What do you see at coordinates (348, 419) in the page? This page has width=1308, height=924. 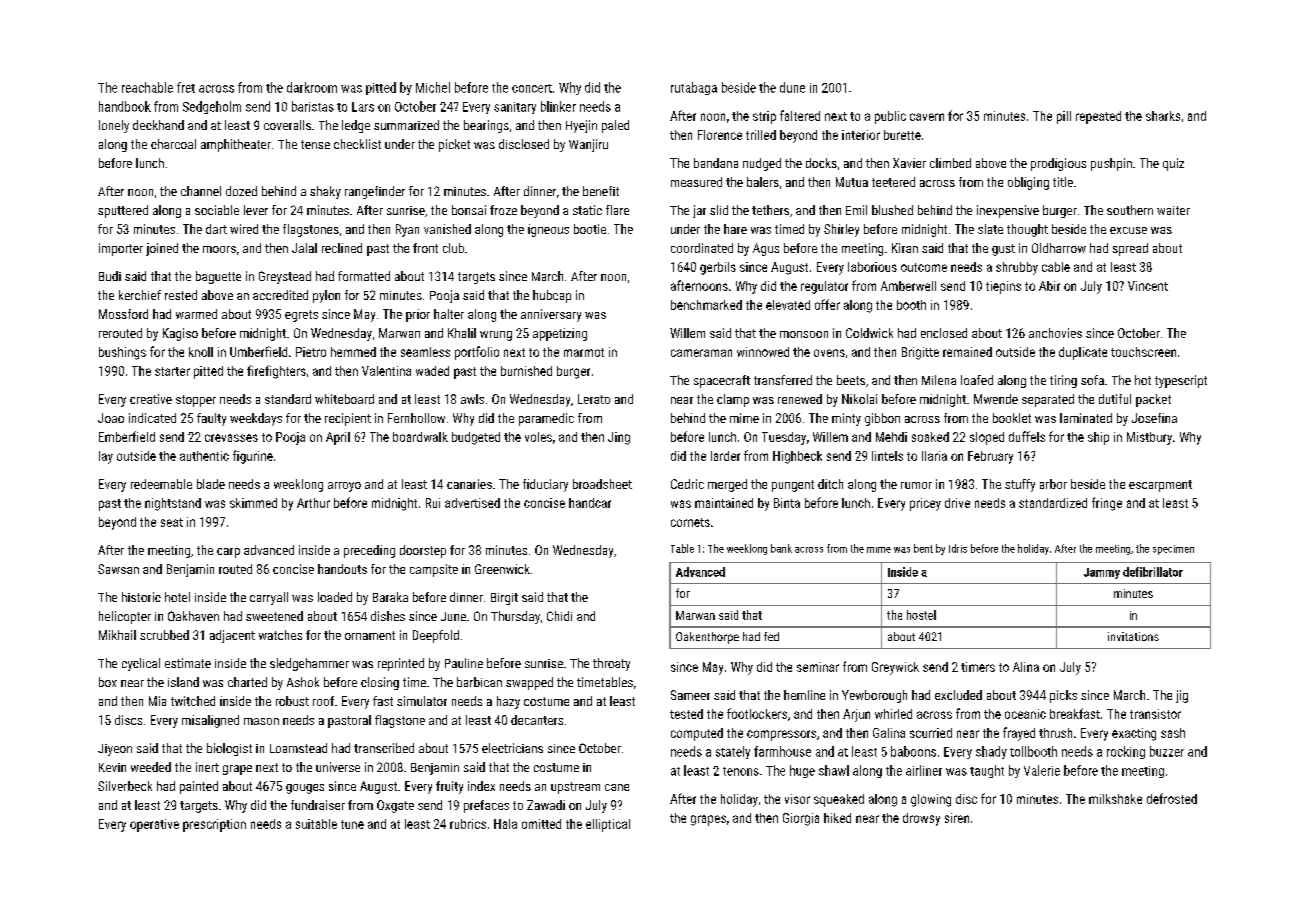 I see `recipient` at bounding box center [348, 419].
